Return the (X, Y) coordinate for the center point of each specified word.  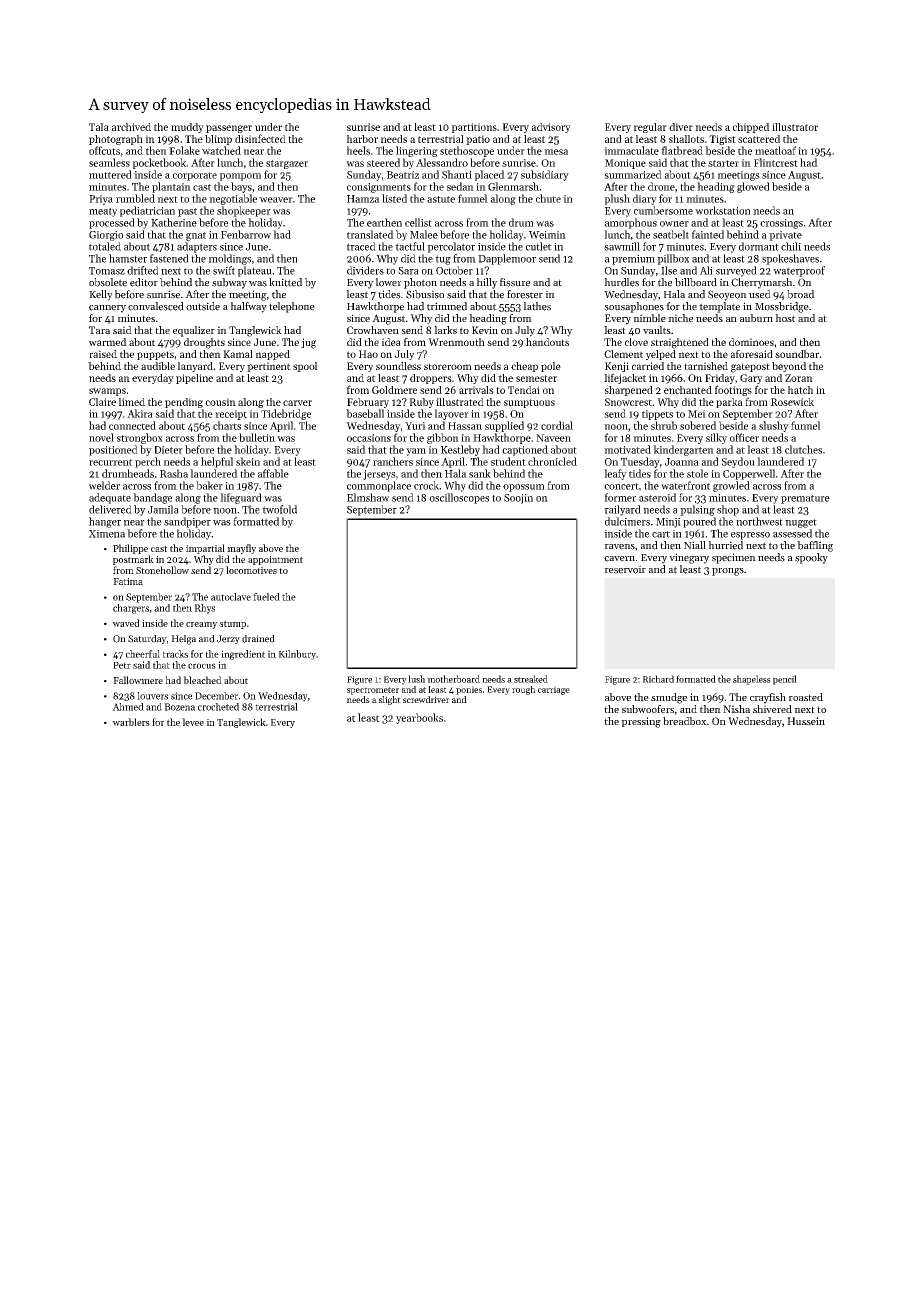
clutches (803, 449)
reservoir (625, 569)
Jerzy (228, 639)
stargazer (287, 164)
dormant (759, 246)
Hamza (363, 199)
